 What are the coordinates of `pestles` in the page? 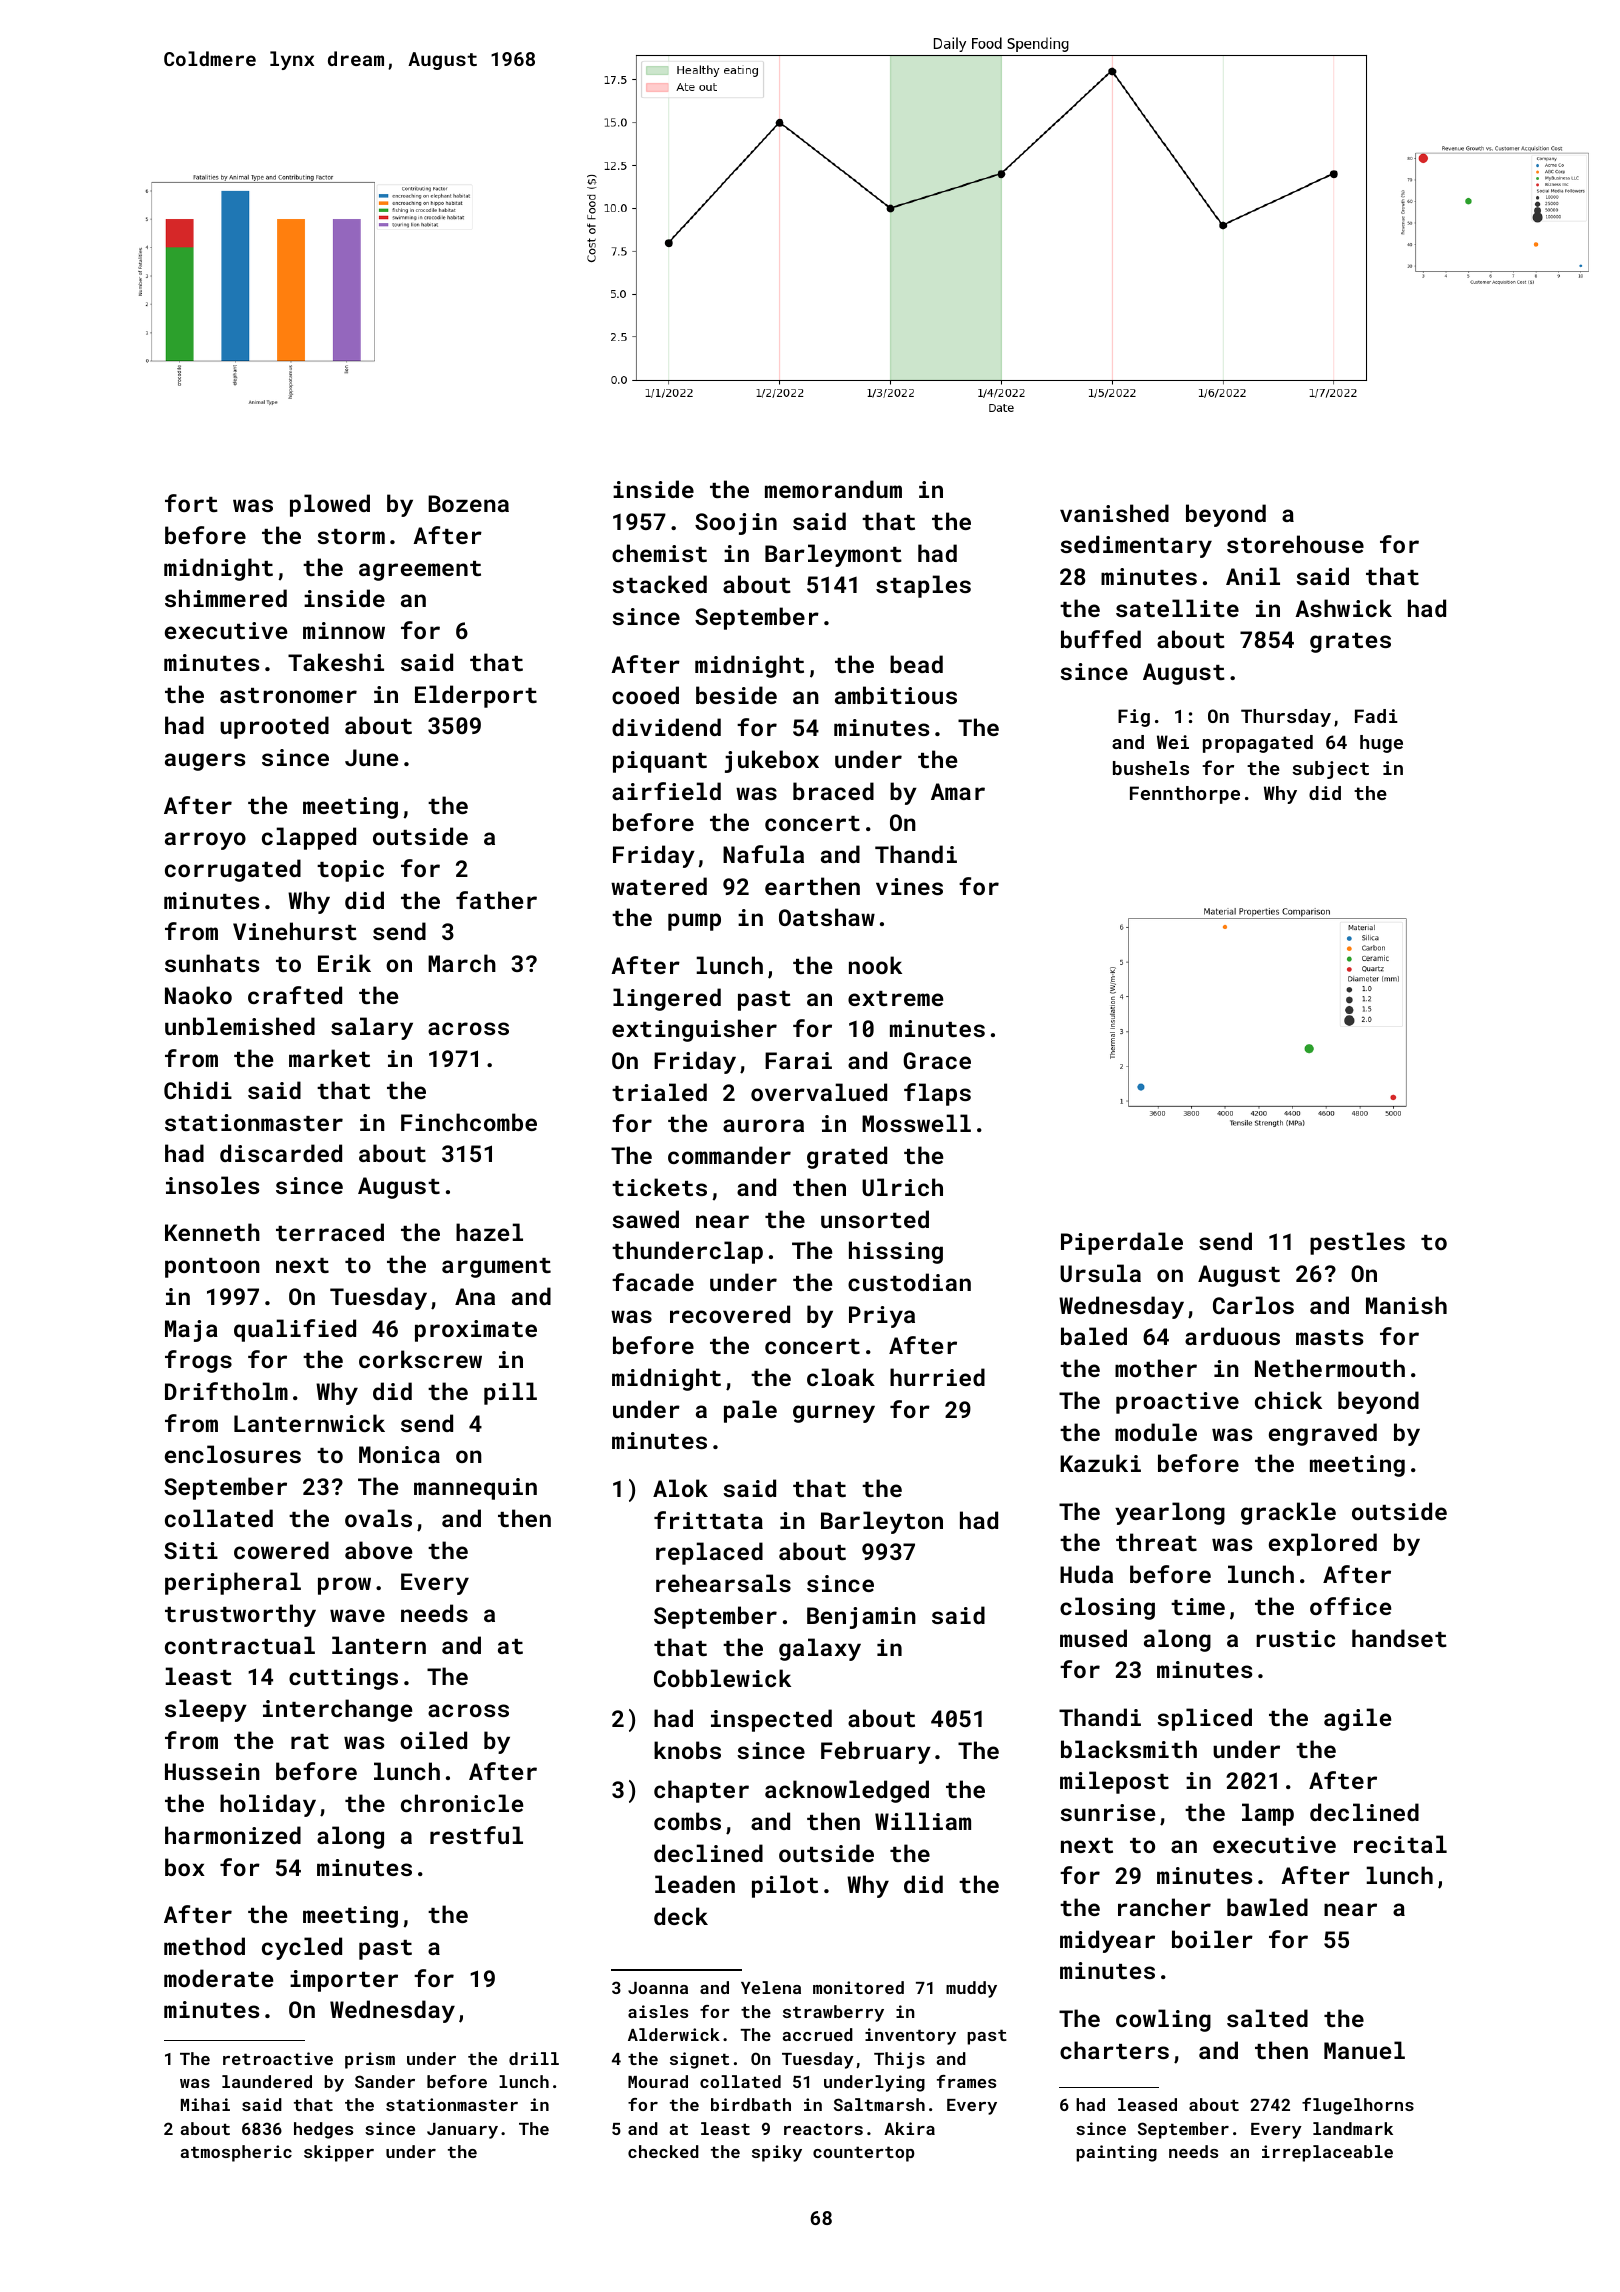 It's located at (1357, 1243).
